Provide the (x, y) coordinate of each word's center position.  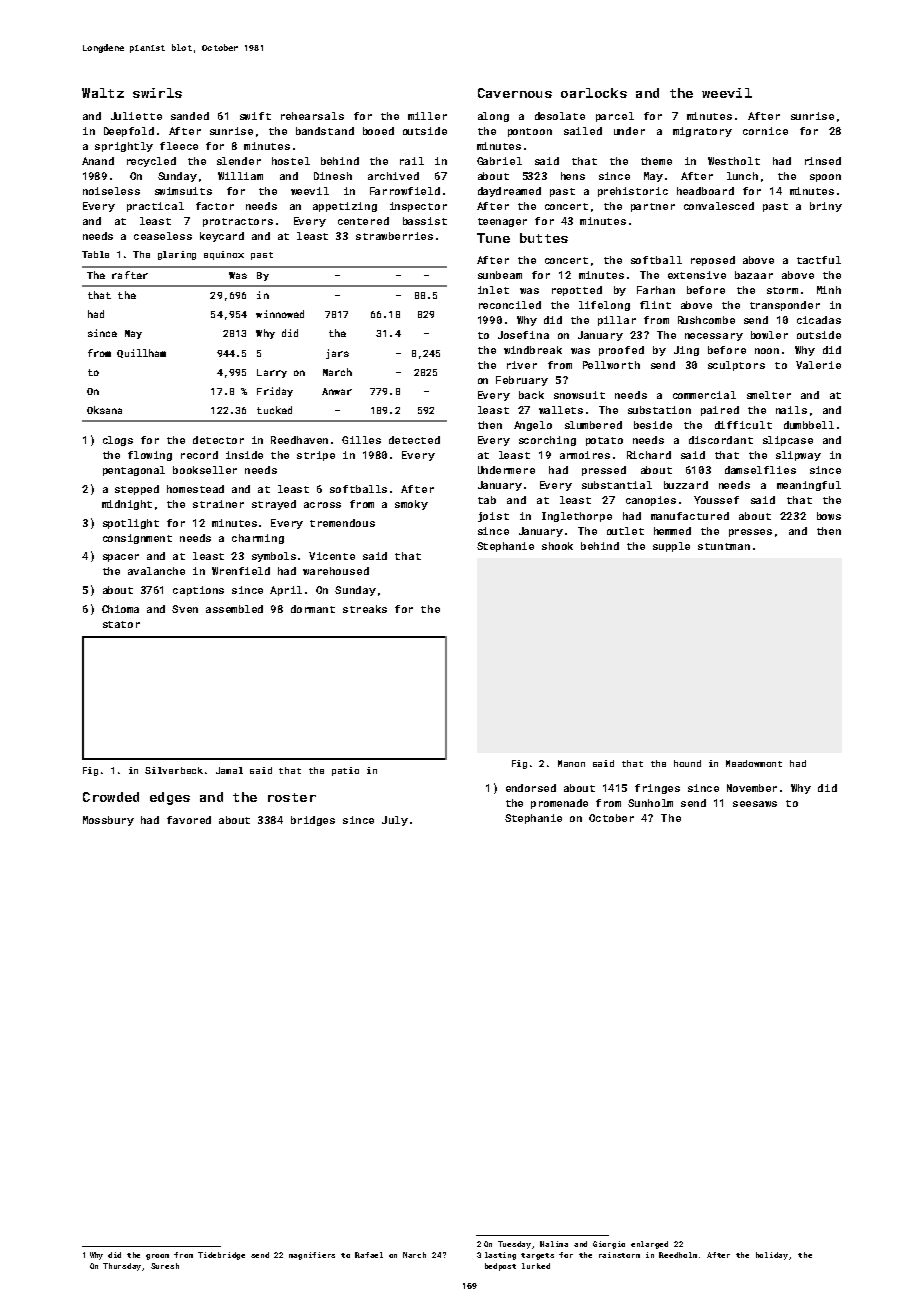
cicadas (819, 320)
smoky (411, 505)
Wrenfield (241, 571)
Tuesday (515, 1245)
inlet (493, 290)
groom (157, 1257)
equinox (224, 255)
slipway (798, 456)
